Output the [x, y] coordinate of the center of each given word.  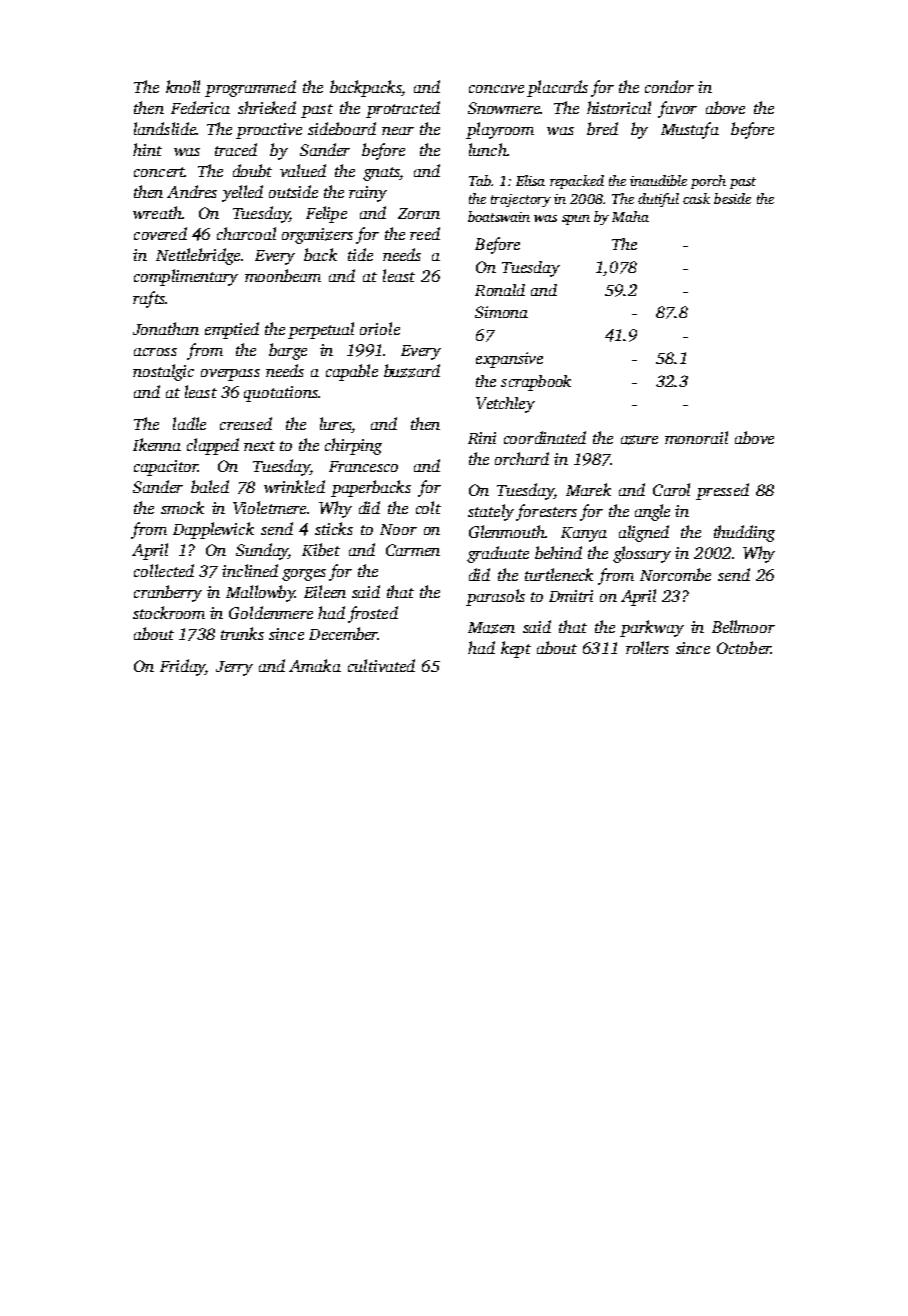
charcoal [246, 233]
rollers [647, 647]
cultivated [381, 665]
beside [732, 198]
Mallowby [260, 593]
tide [360, 254]
